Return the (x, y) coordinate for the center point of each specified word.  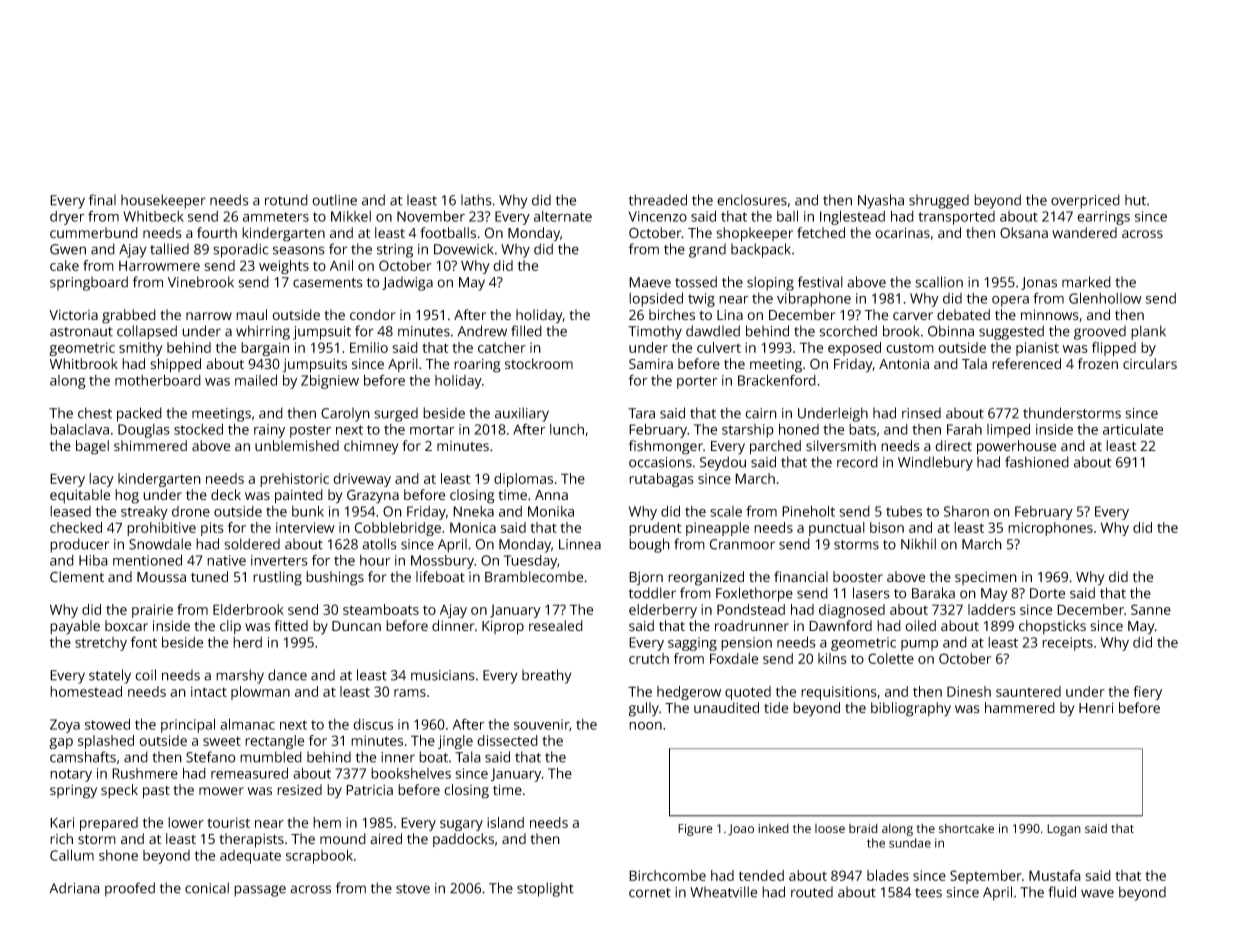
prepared (109, 824)
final (102, 200)
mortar (432, 430)
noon (645, 726)
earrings (1103, 218)
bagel (92, 447)
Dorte (1047, 593)
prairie (152, 611)
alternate (563, 216)
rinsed (921, 413)
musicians (443, 675)
